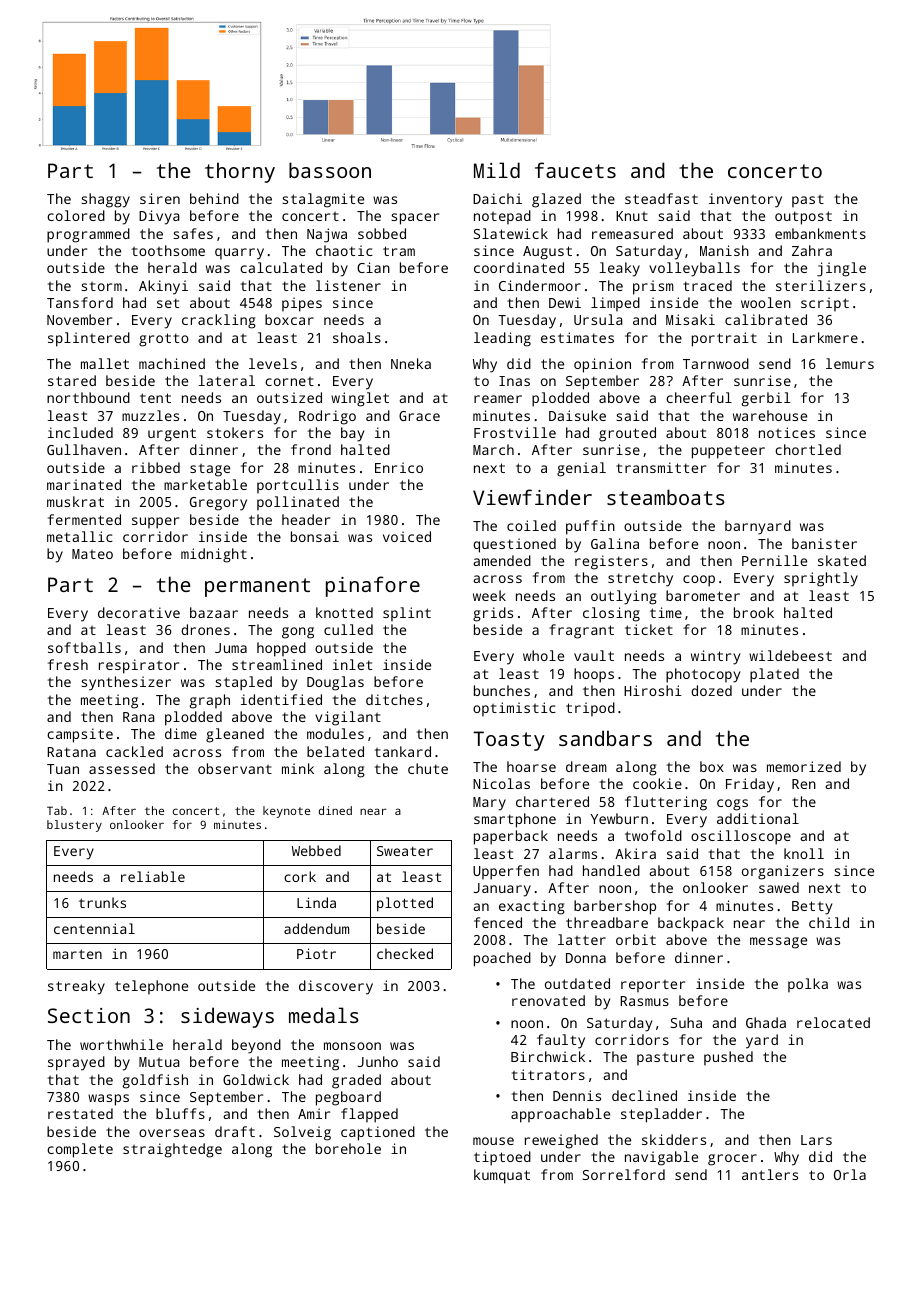 This screenshot has height=1308, width=924. What do you see at coordinates (286, 812) in the screenshot?
I see `keynote` at bounding box center [286, 812].
